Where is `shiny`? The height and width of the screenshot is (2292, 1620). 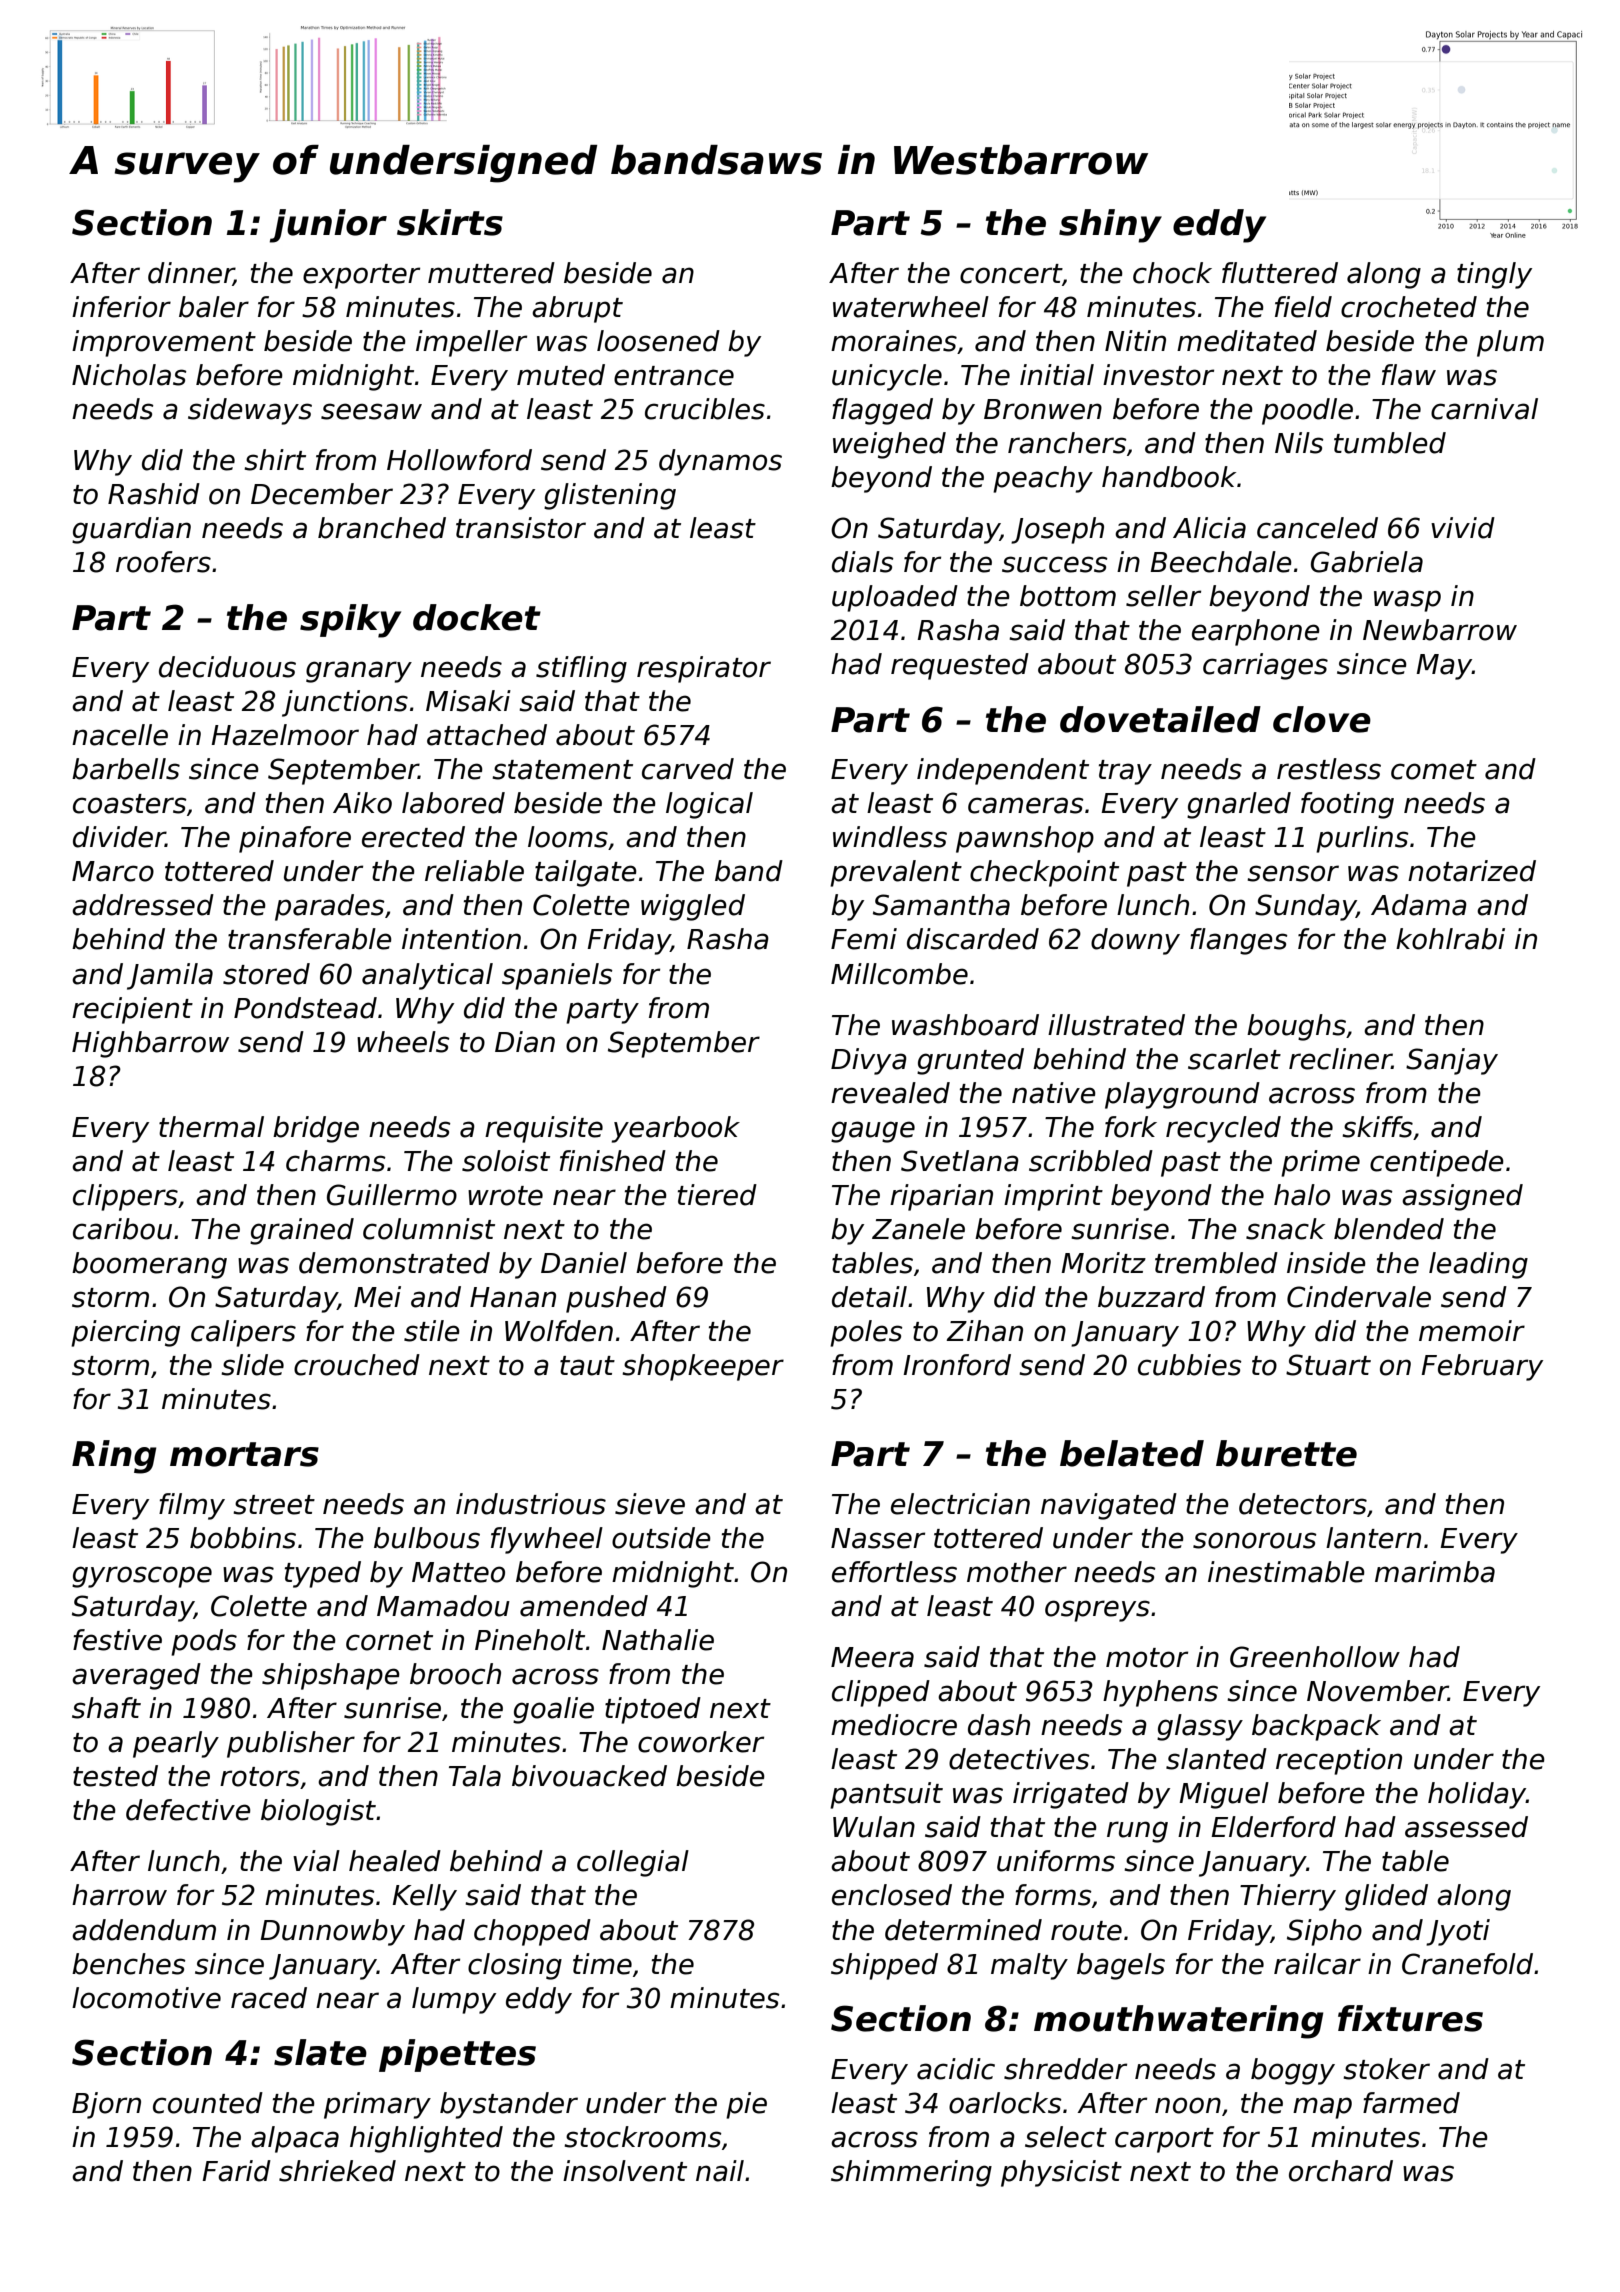 shiny is located at coordinates (1110, 226).
